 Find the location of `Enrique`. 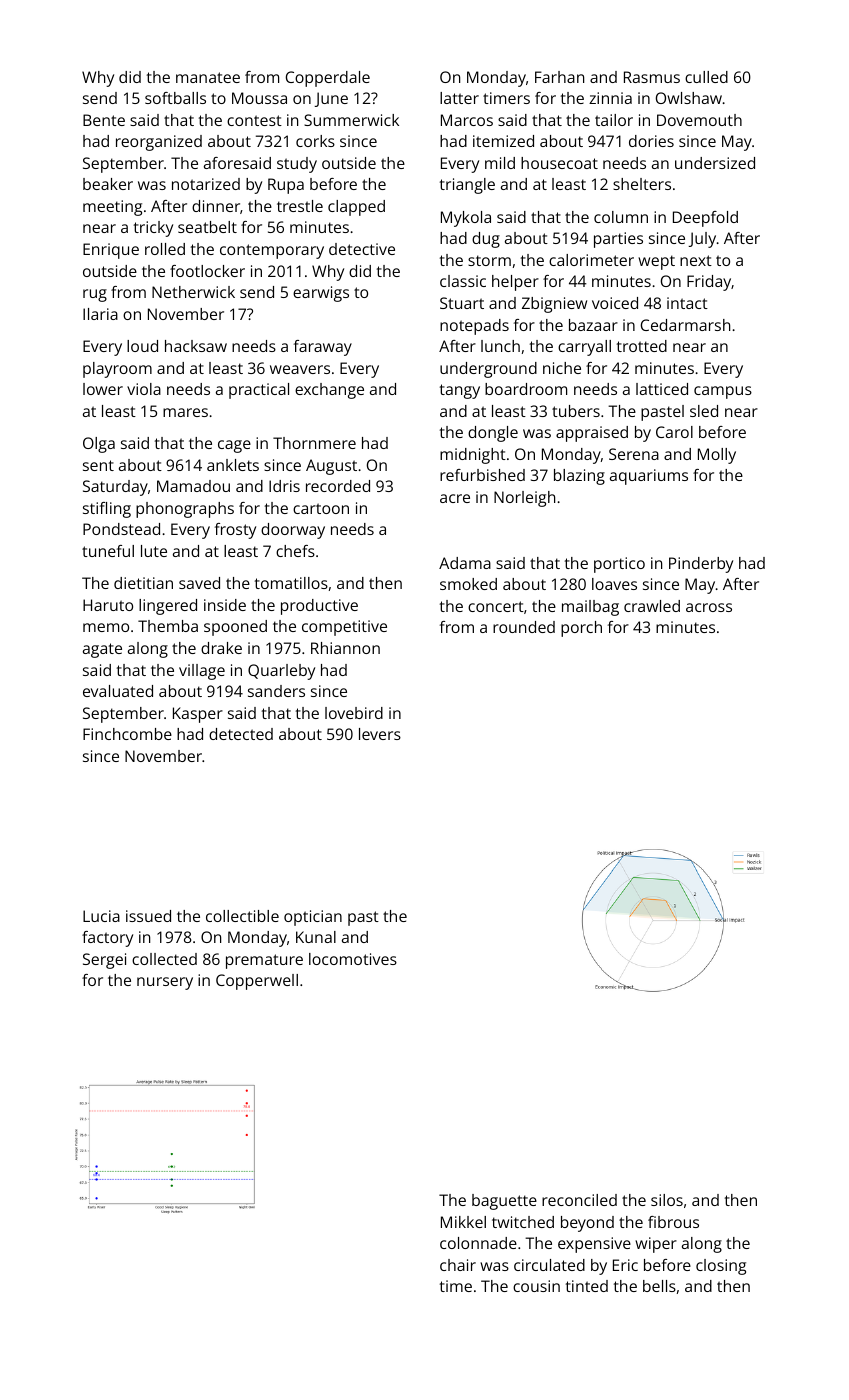

Enrique is located at coordinates (111, 251).
